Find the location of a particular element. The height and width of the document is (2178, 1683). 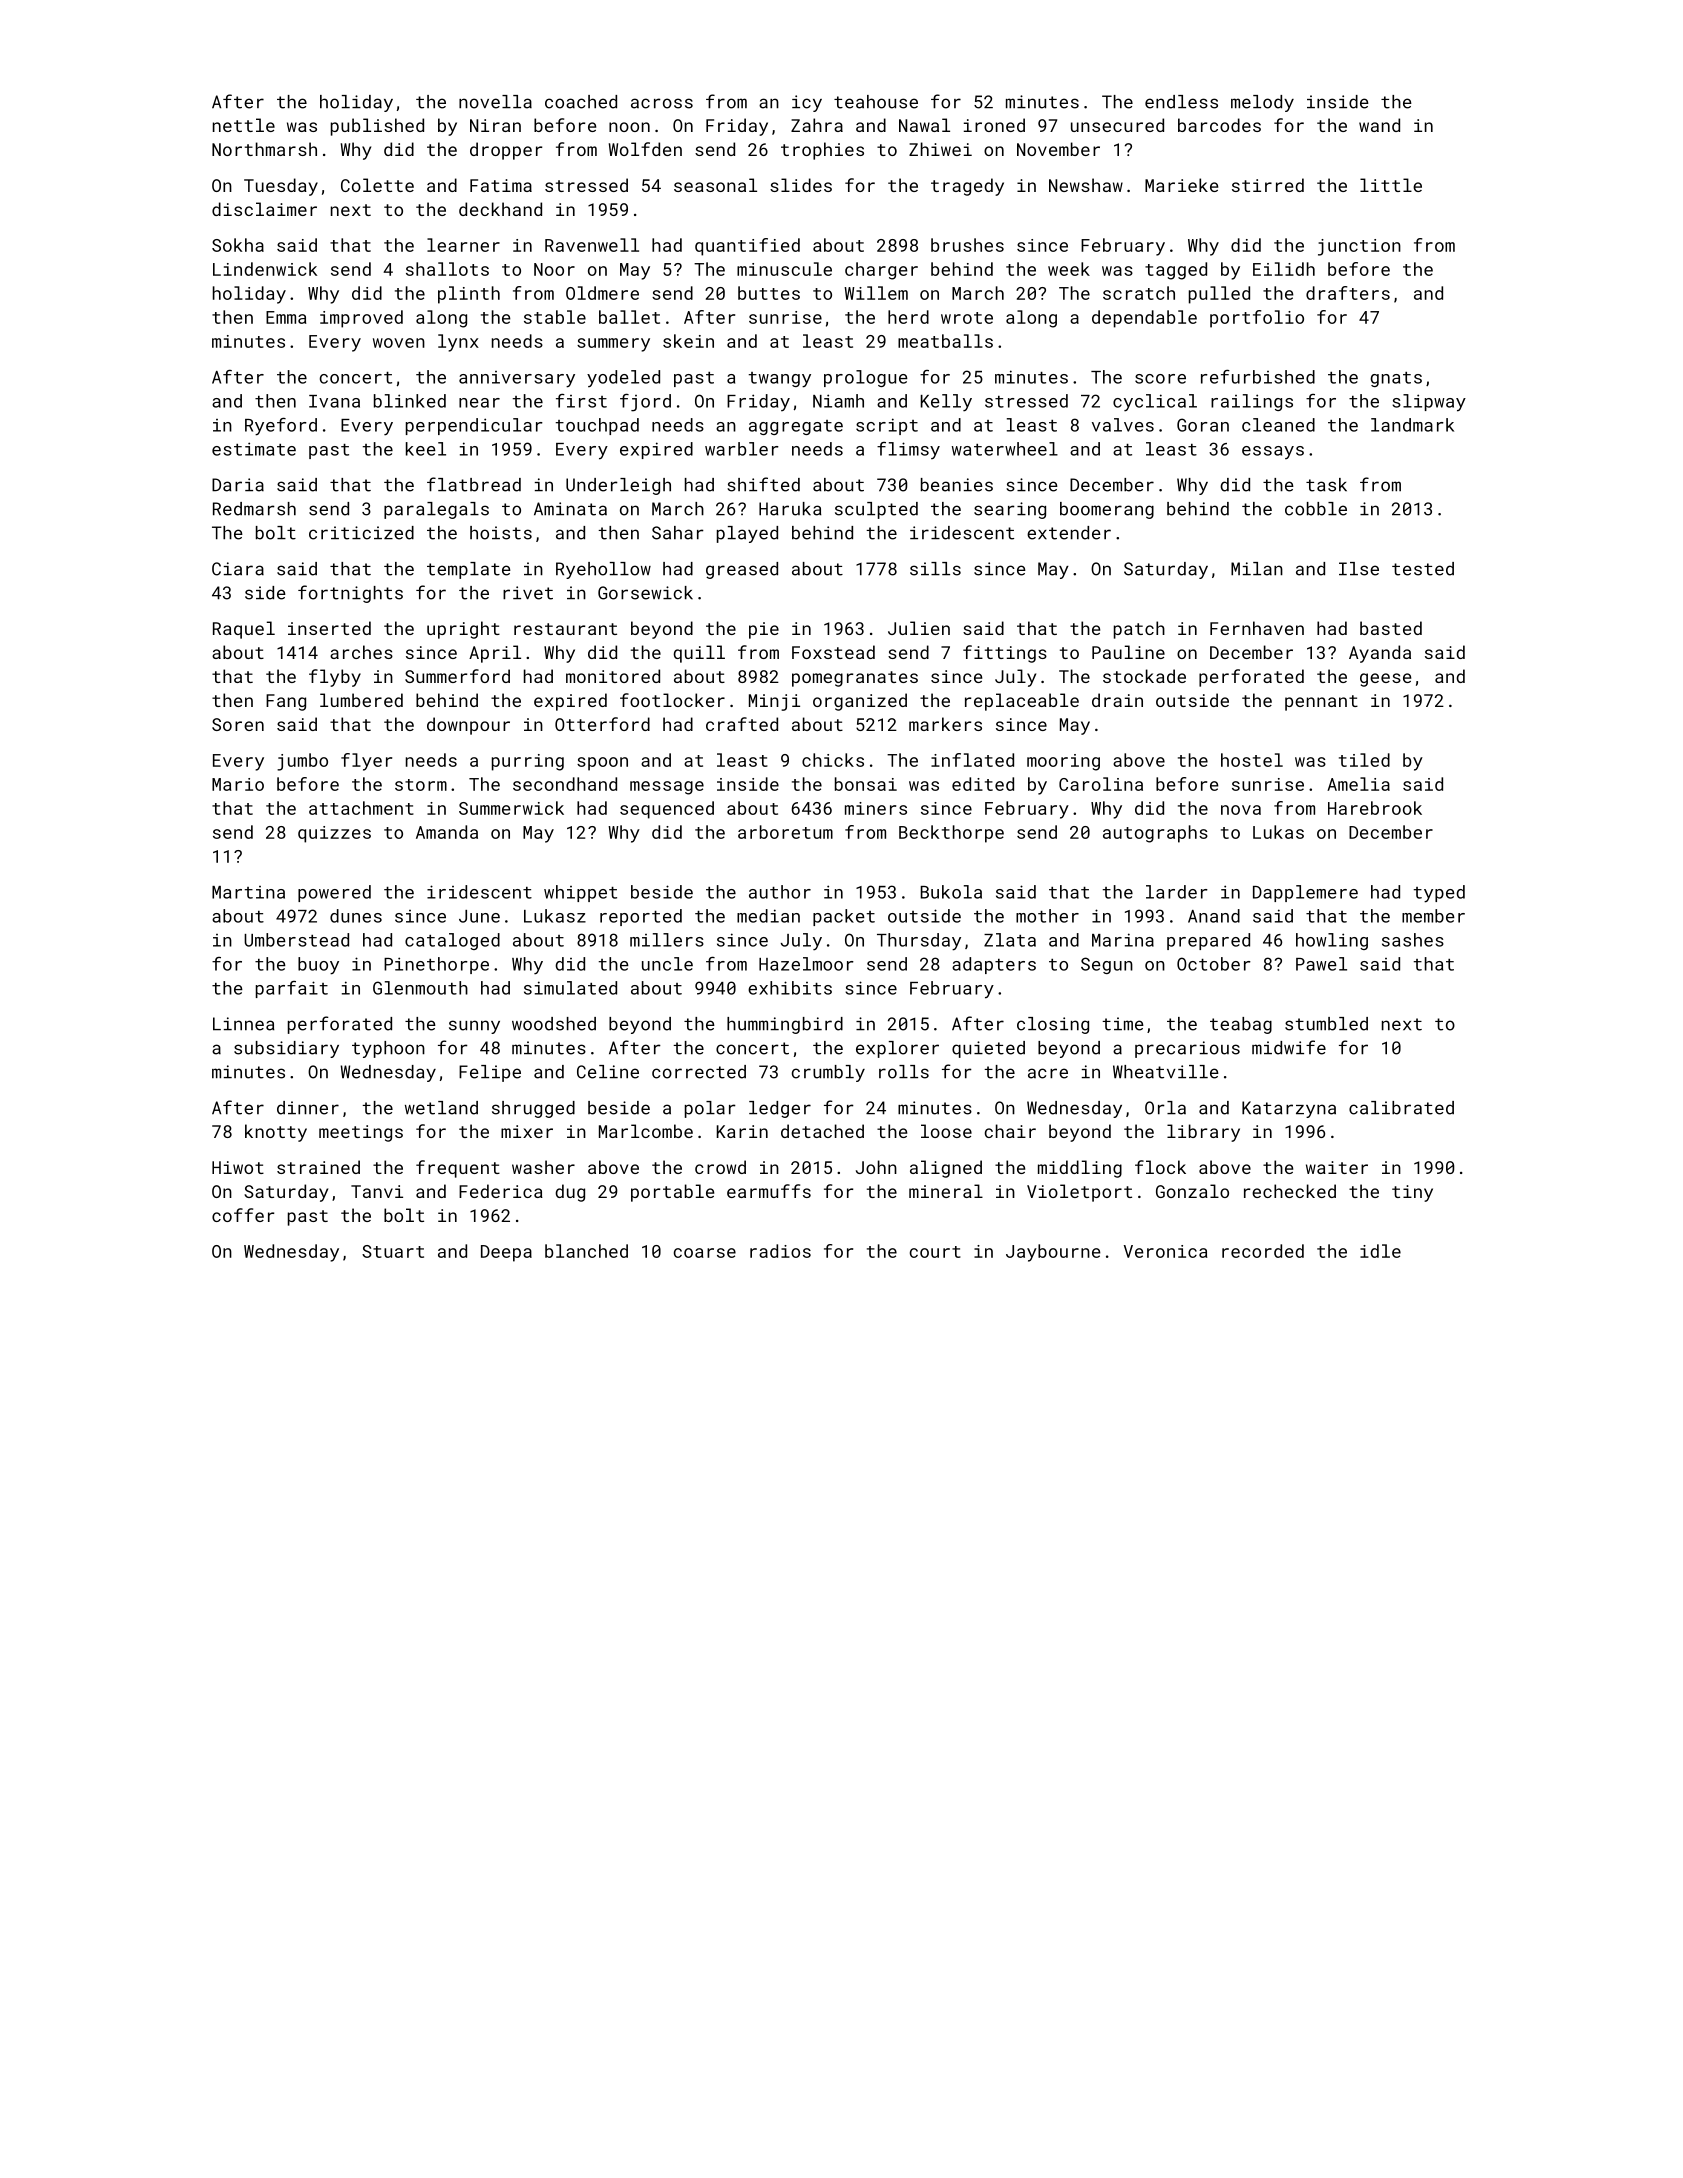

hummingbird is located at coordinates (785, 1025).
